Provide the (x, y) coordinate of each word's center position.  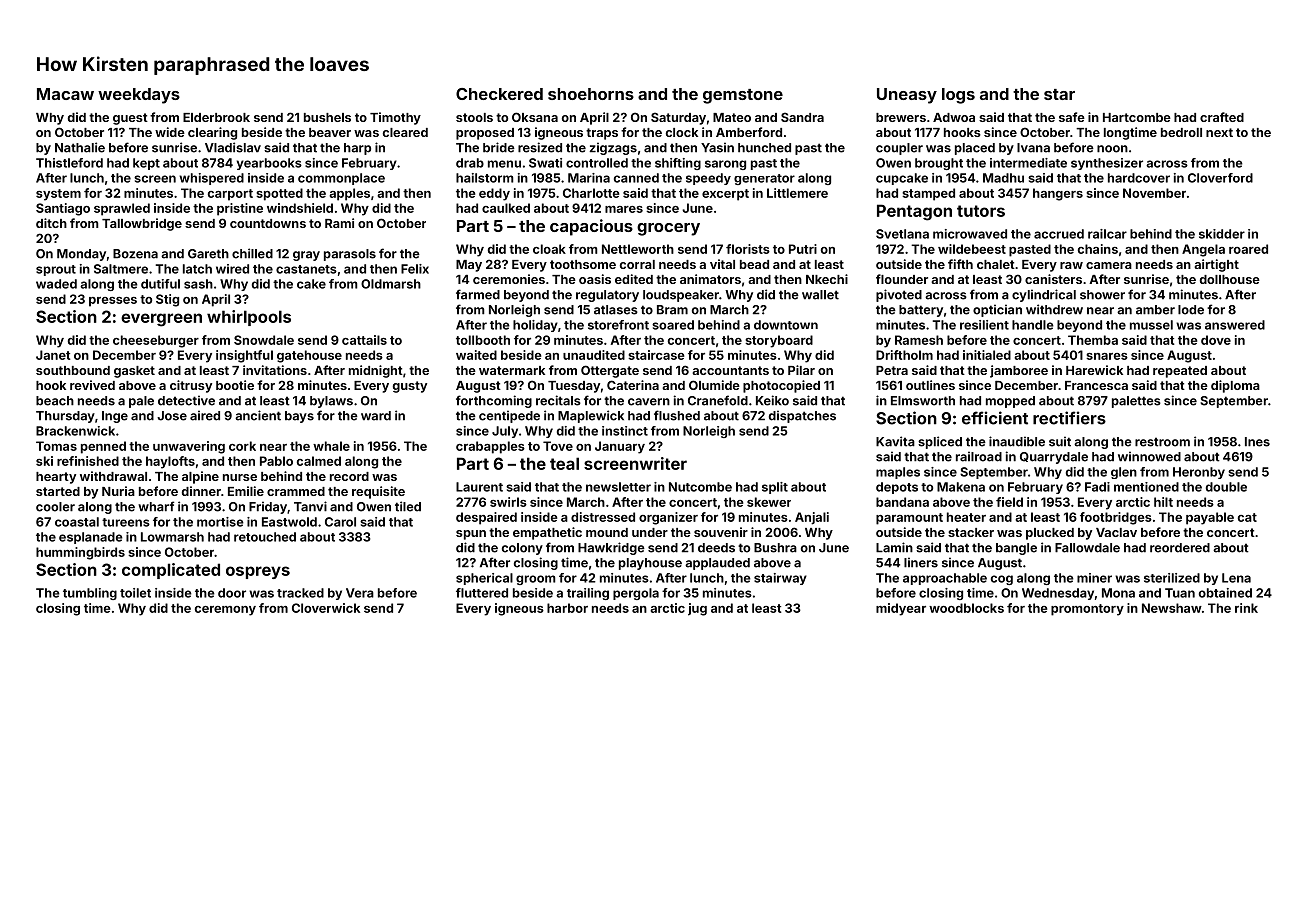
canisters (1053, 279)
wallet (820, 295)
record (349, 476)
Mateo (732, 117)
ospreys (258, 572)
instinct (625, 431)
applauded (717, 564)
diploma (1235, 386)
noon (1112, 149)
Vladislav (233, 147)
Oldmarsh (391, 284)
